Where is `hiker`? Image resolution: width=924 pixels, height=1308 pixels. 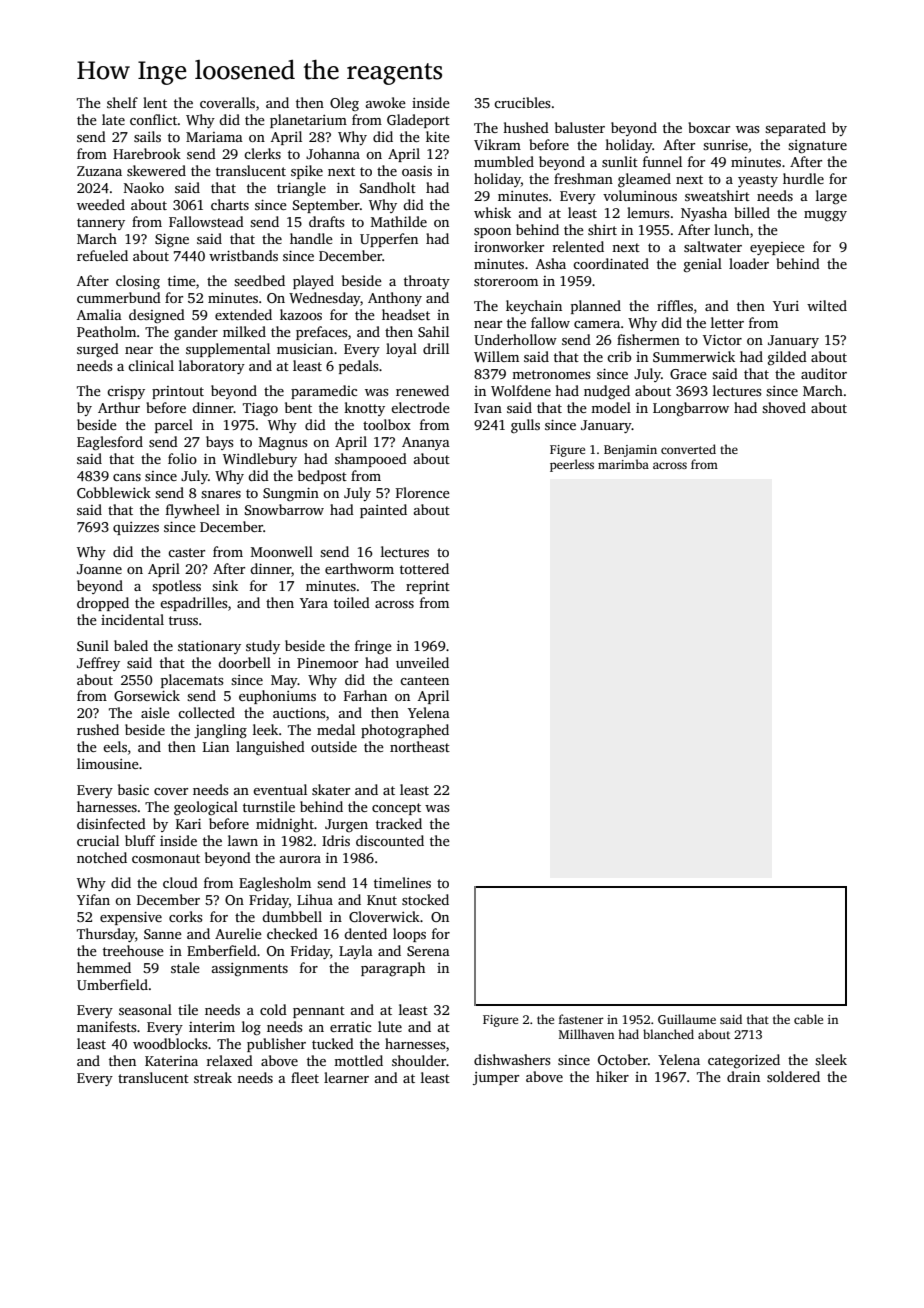 hiker is located at coordinates (612, 1076).
